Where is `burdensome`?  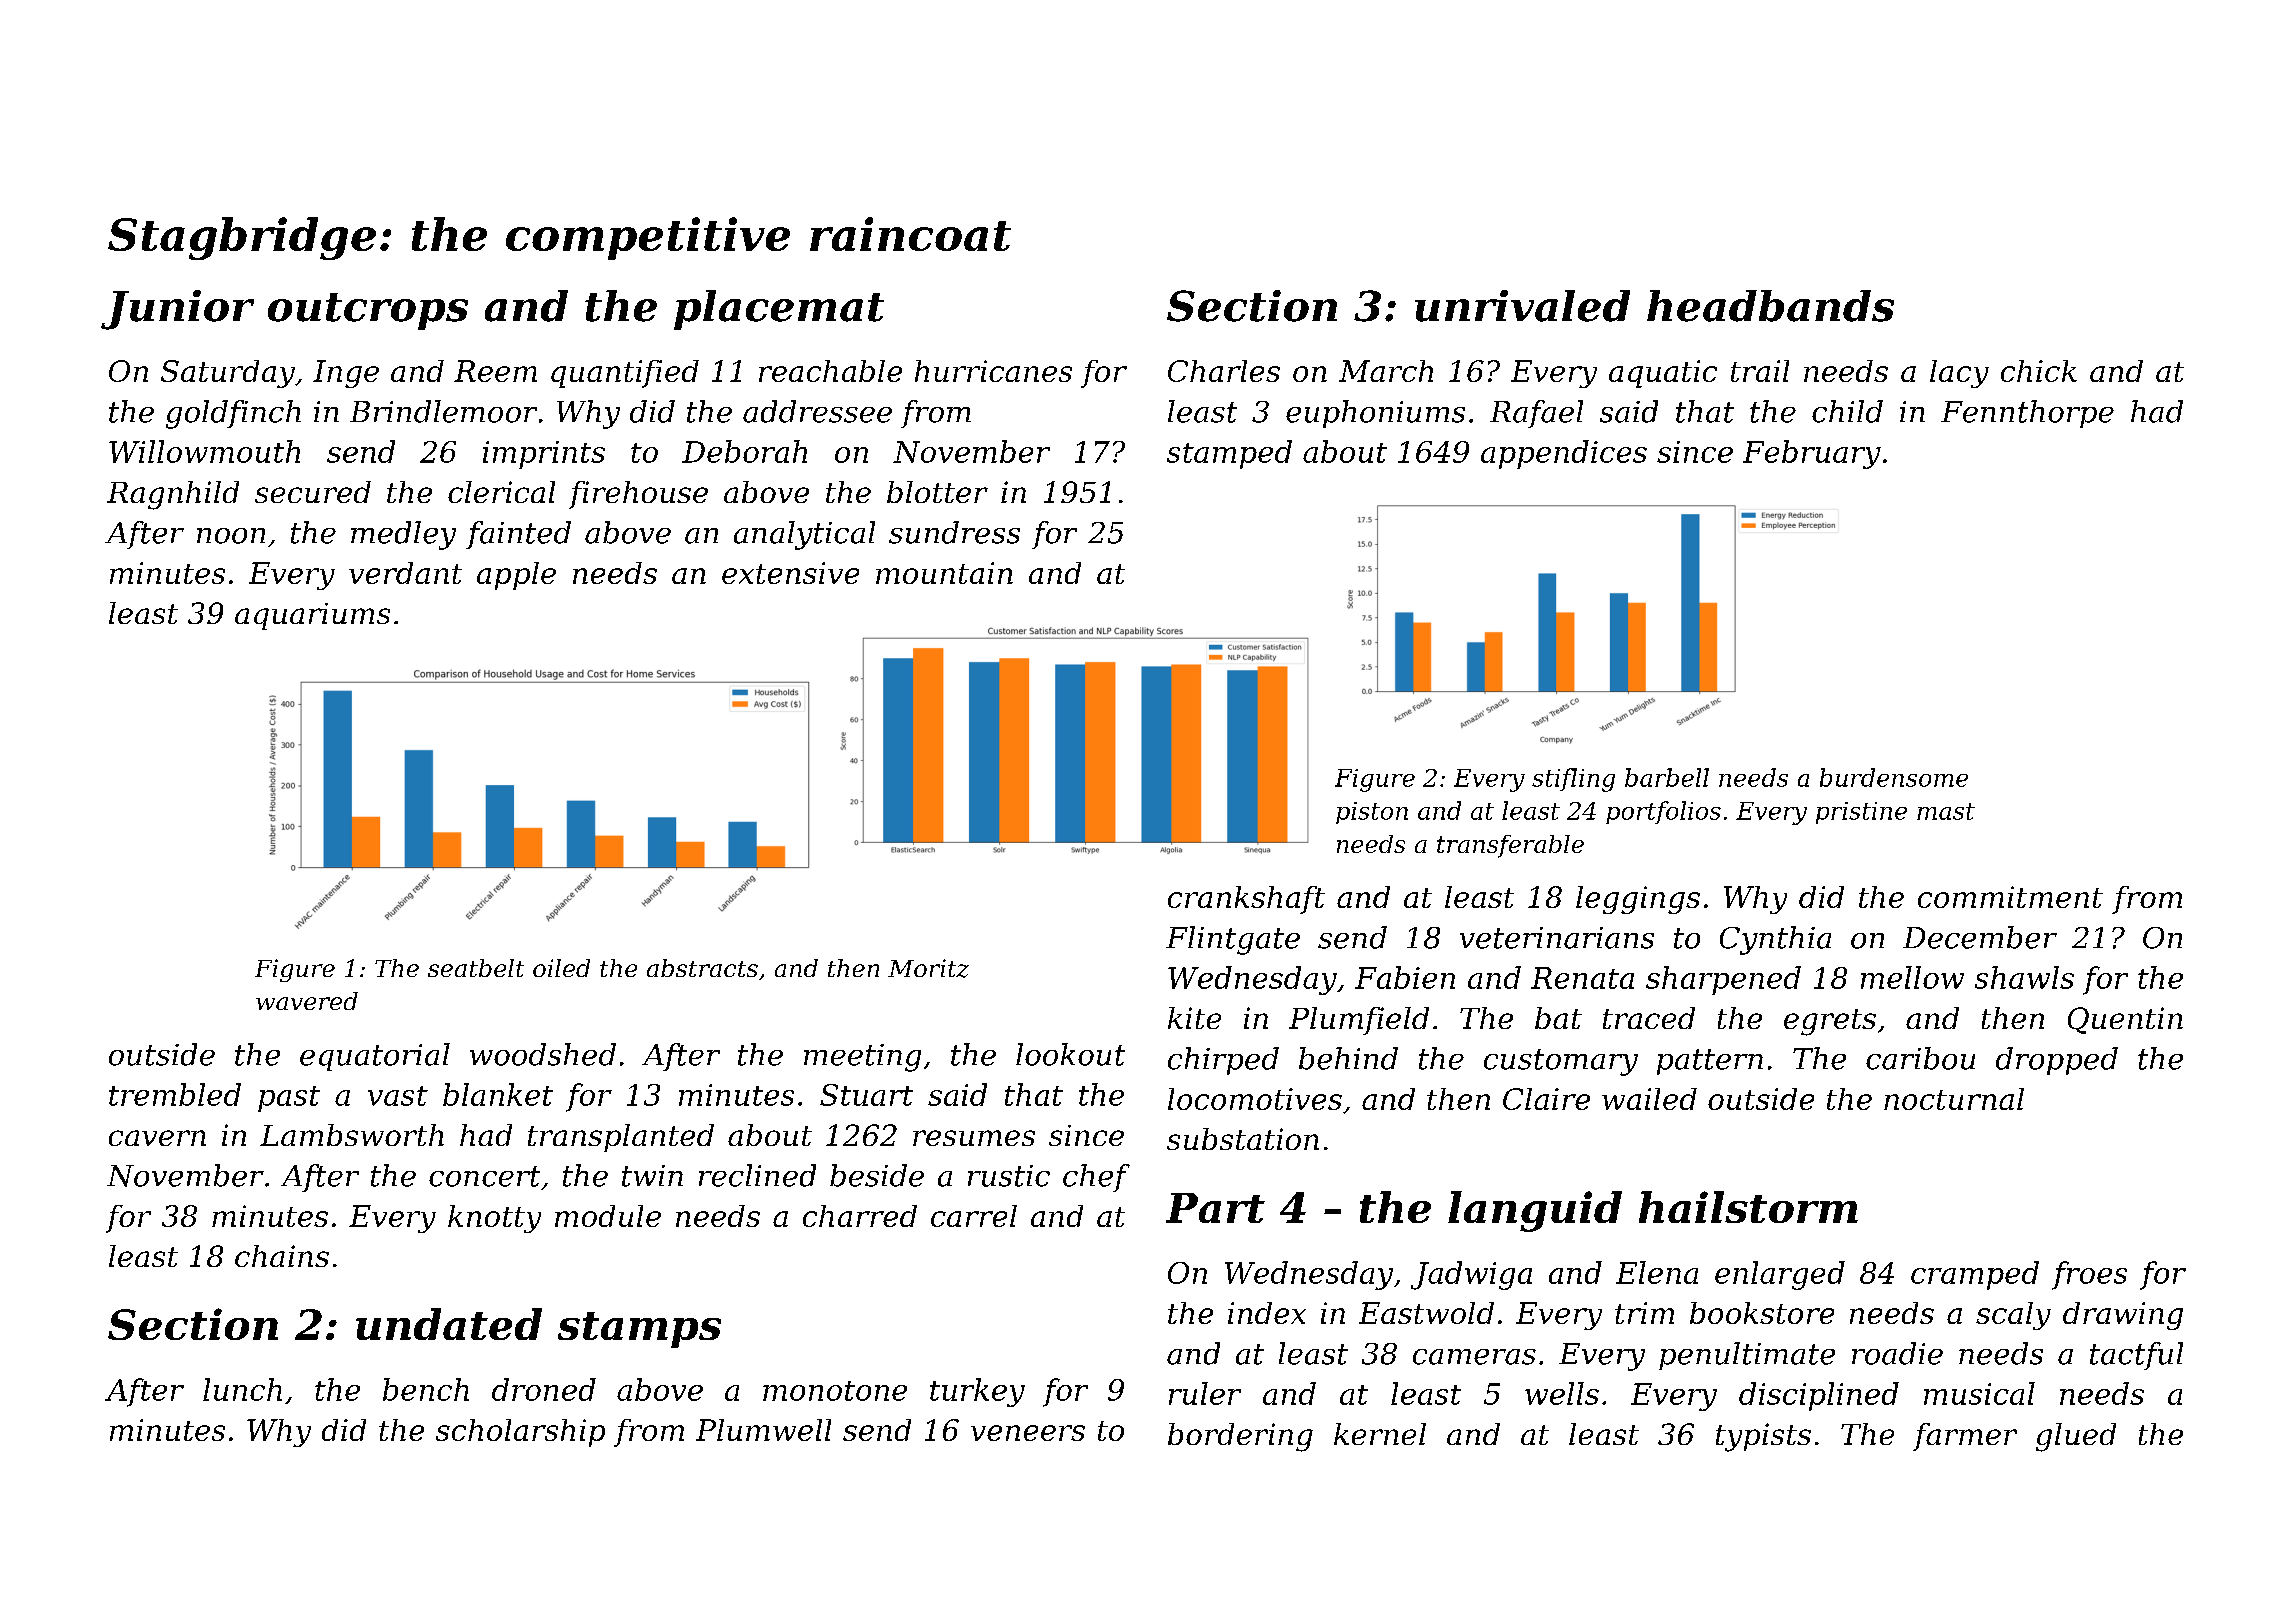 burdensome is located at coordinates (1894, 777).
